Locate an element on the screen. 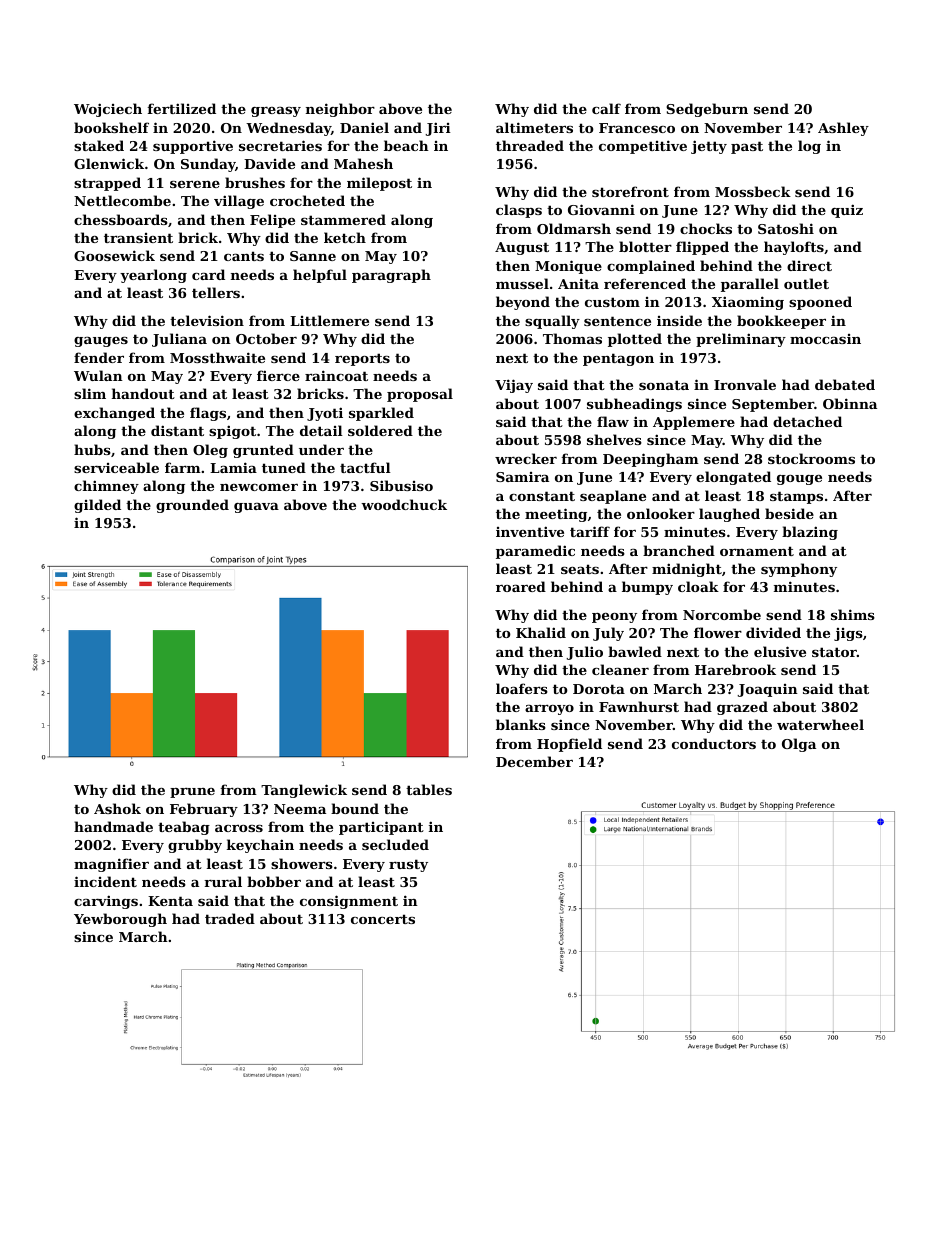  tables is located at coordinates (429, 789).
